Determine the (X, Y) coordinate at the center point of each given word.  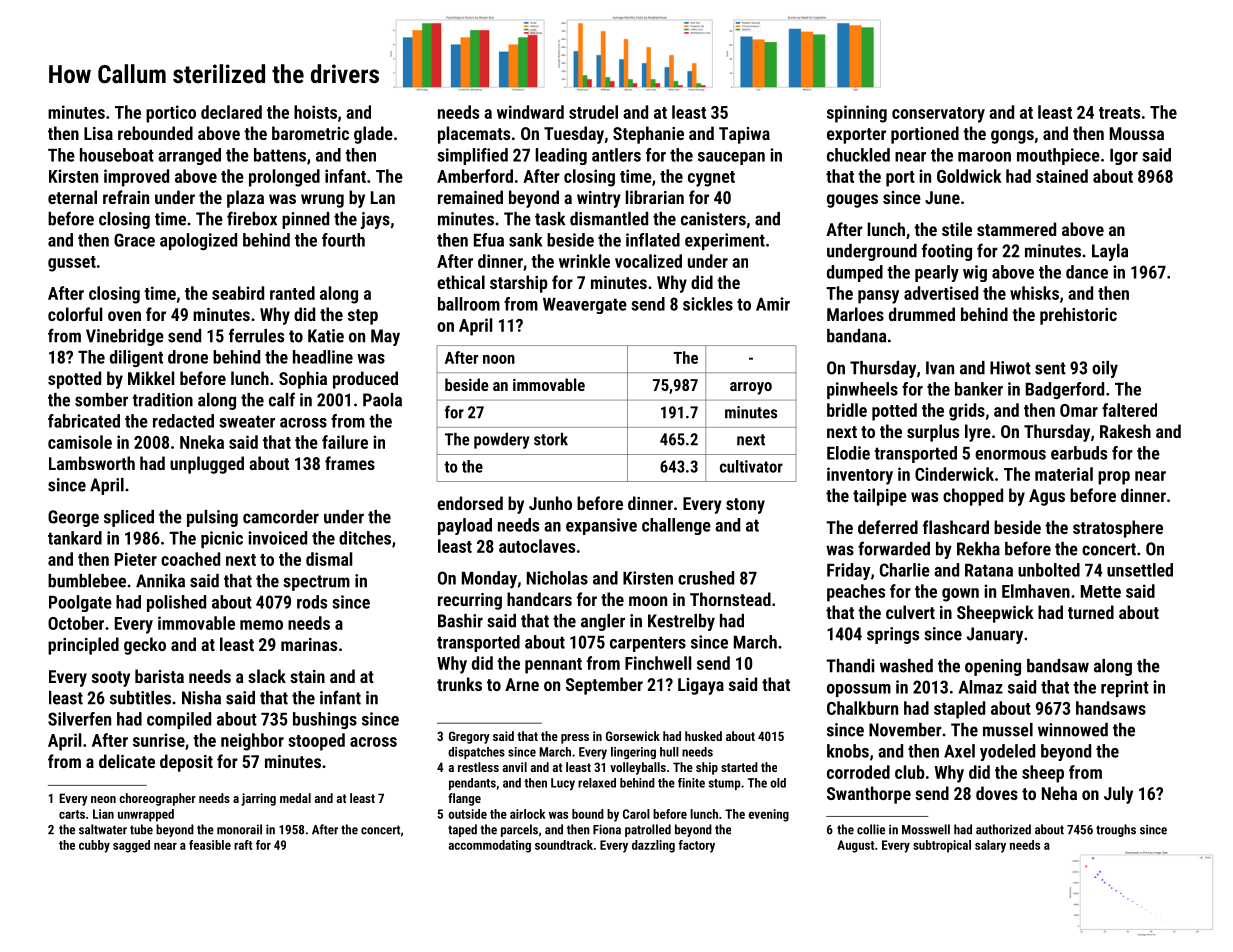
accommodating (490, 846)
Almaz (981, 687)
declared (231, 112)
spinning (857, 114)
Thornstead (730, 599)
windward (530, 112)
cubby (94, 846)
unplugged (207, 465)
